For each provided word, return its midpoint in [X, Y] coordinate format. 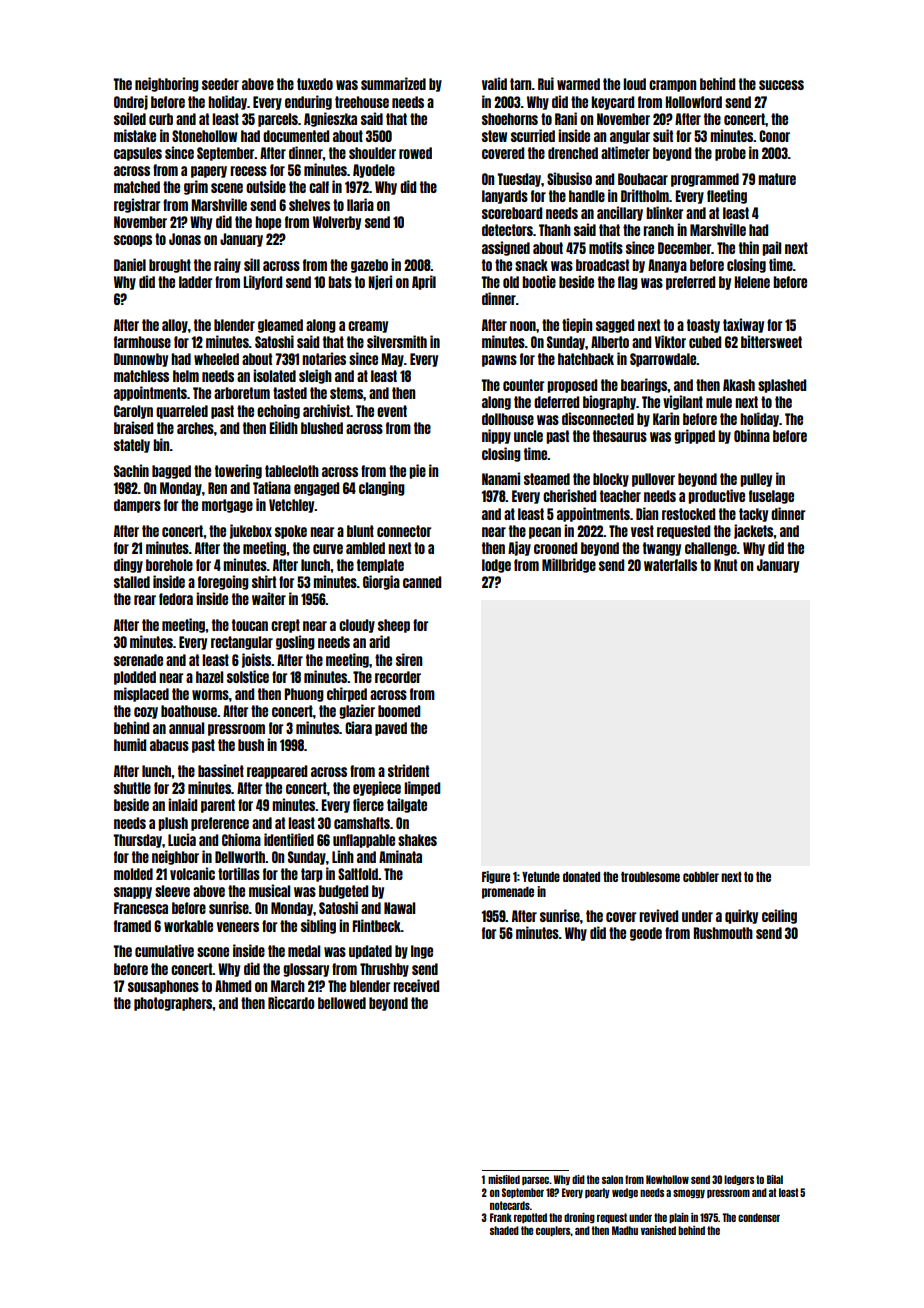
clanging [382, 488]
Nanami [501, 478]
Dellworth [240, 857]
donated [581, 877]
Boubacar [643, 179]
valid [494, 83]
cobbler [701, 877]
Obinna [752, 435]
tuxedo [315, 84]
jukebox [251, 531]
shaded [504, 1230]
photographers [173, 1004]
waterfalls [670, 565]
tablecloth [292, 471]
